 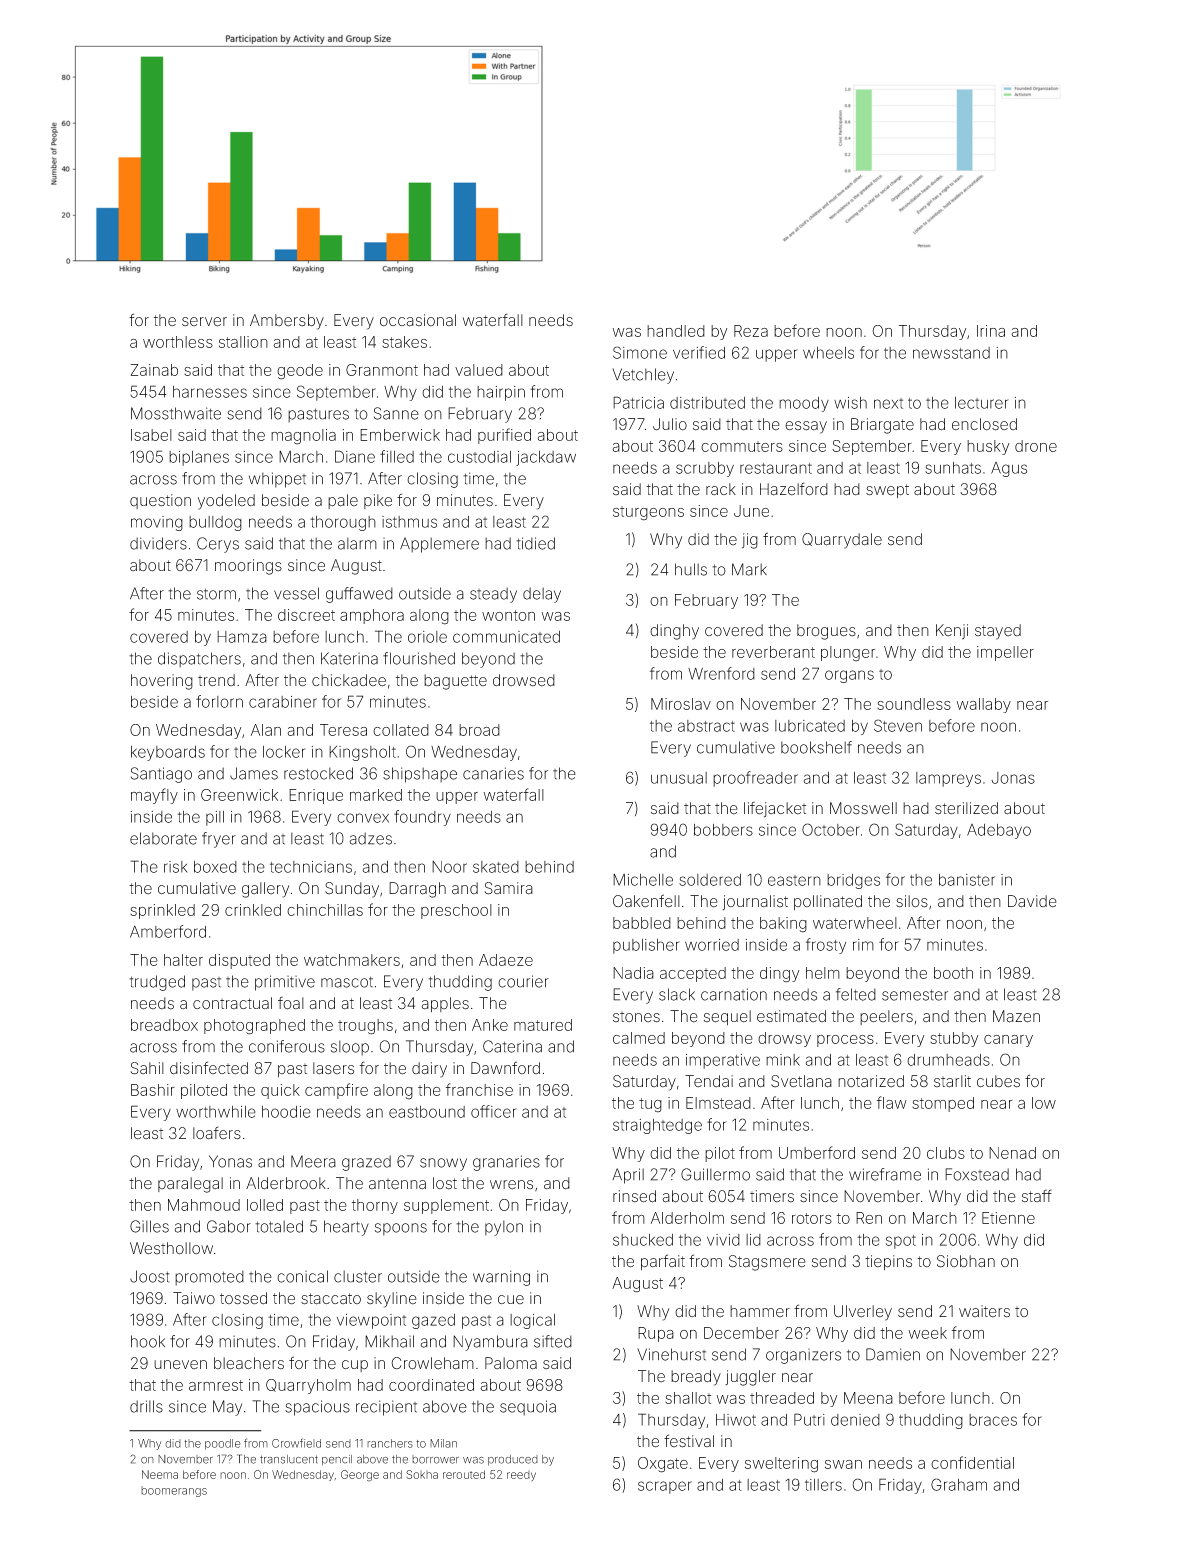 What do you see at coordinates (828, 902) in the document?
I see `pollinated` at bounding box center [828, 902].
